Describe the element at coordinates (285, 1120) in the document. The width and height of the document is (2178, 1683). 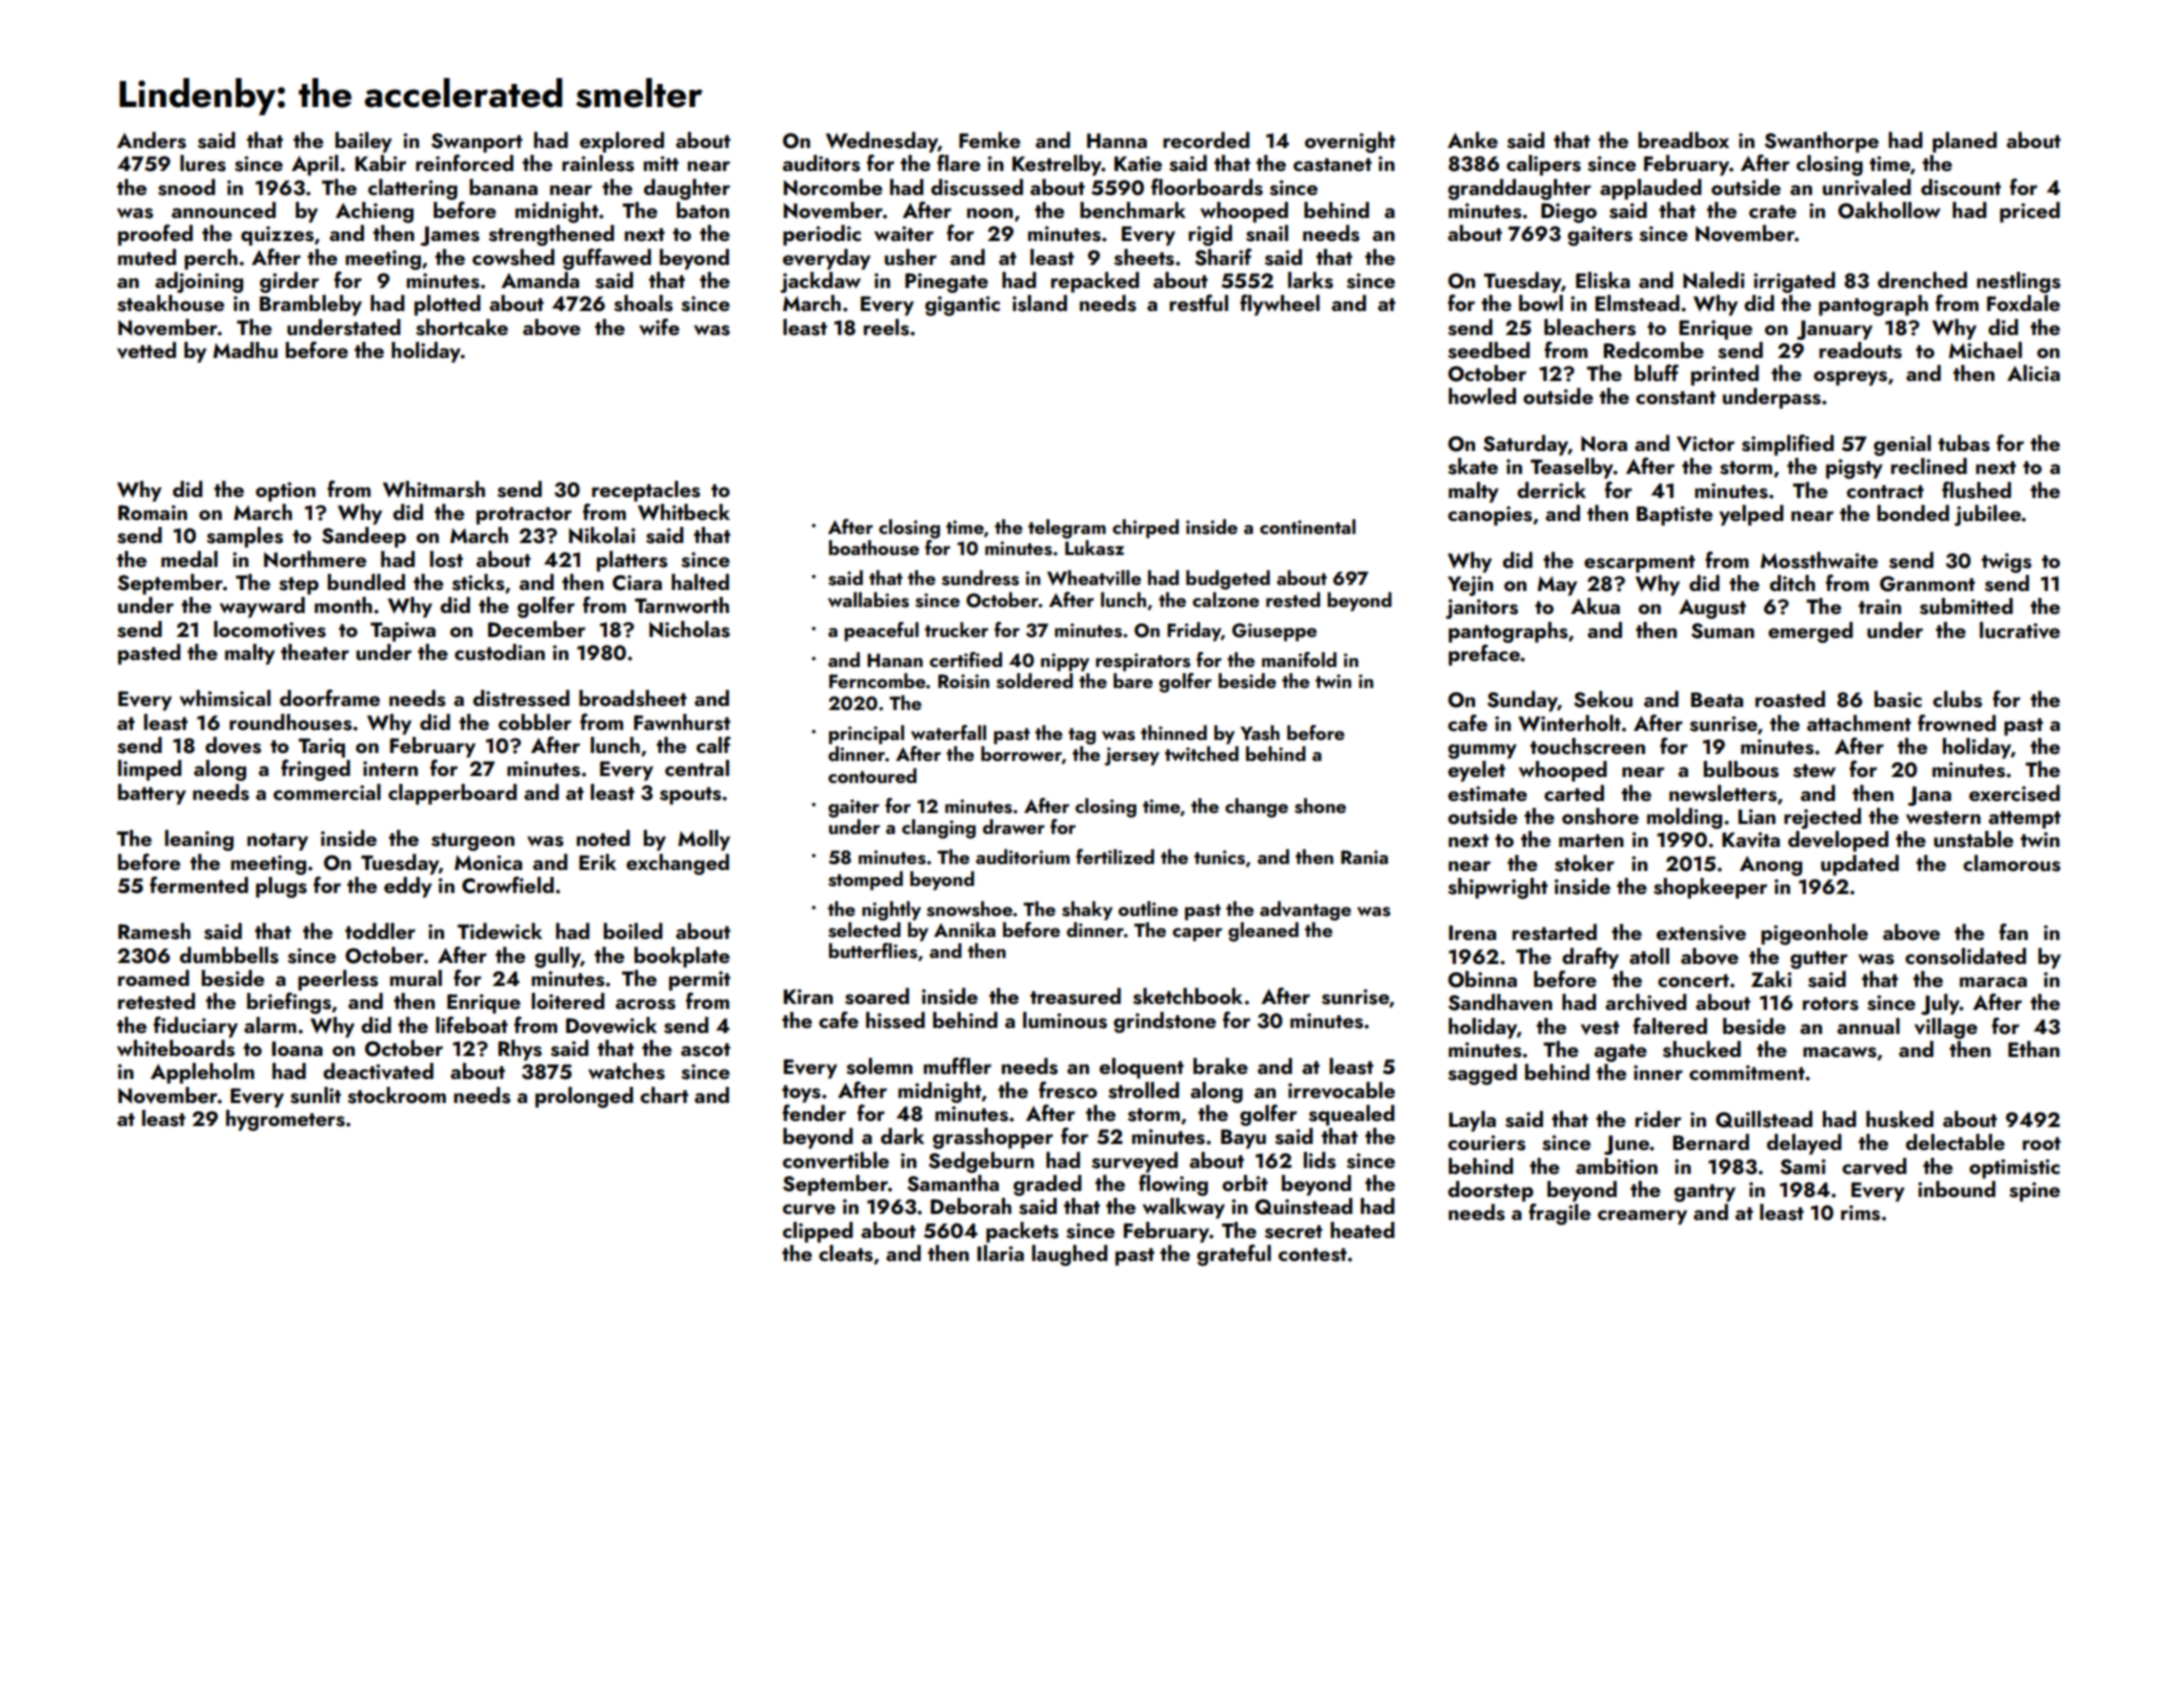
I see `hygrometers` at that location.
